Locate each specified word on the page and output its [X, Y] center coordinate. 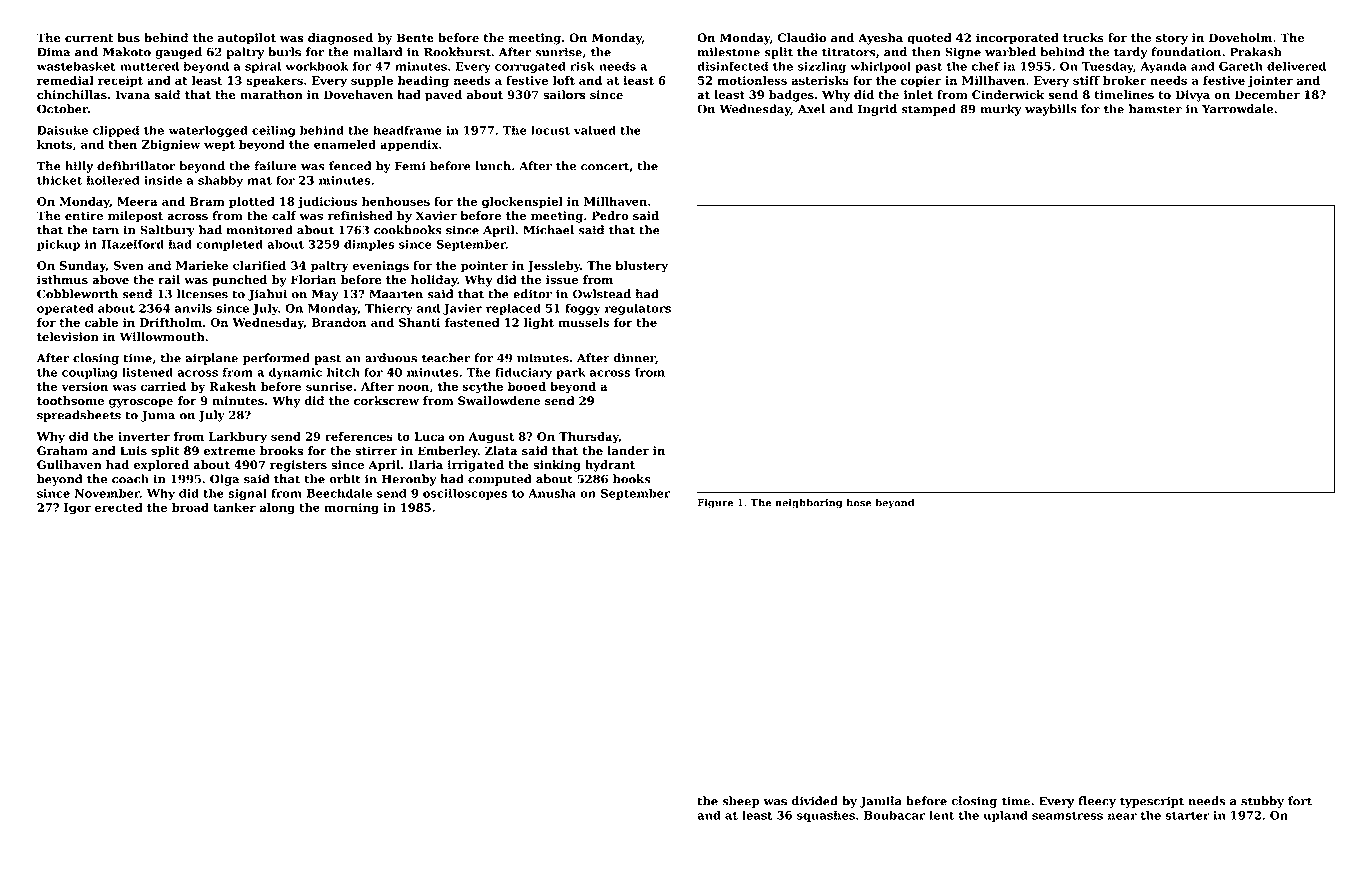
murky [1001, 110]
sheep [740, 802]
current [89, 38]
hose [859, 502]
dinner [635, 358]
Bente [415, 38]
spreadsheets [79, 416]
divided [815, 801]
